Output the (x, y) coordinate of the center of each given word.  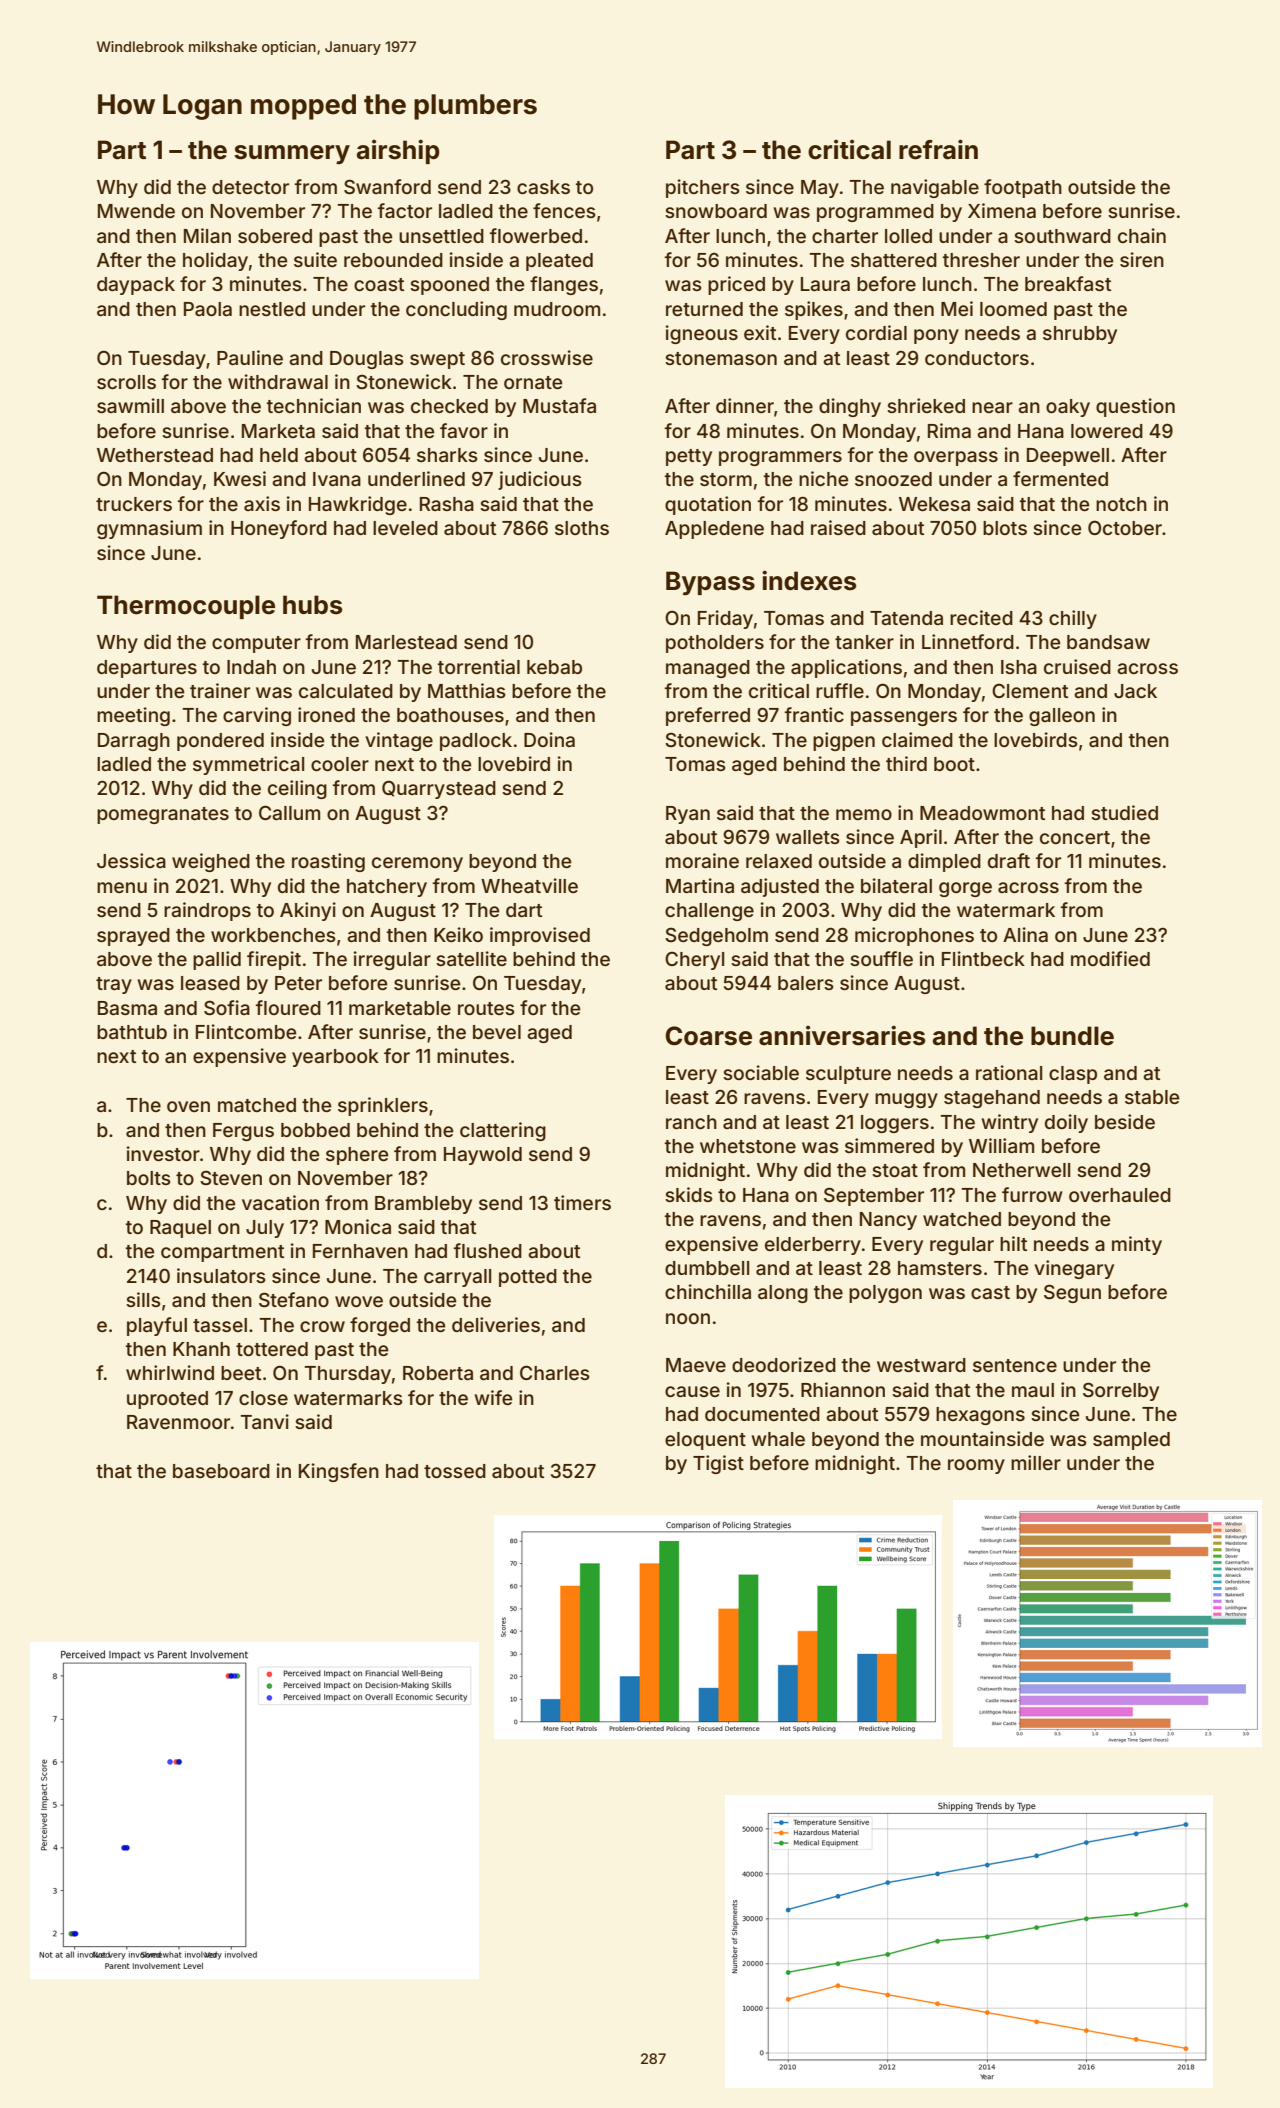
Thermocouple (186, 607)
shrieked (926, 405)
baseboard (221, 1471)
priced (736, 285)
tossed (455, 1471)
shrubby (1080, 335)
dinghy (850, 407)
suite (315, 259)
